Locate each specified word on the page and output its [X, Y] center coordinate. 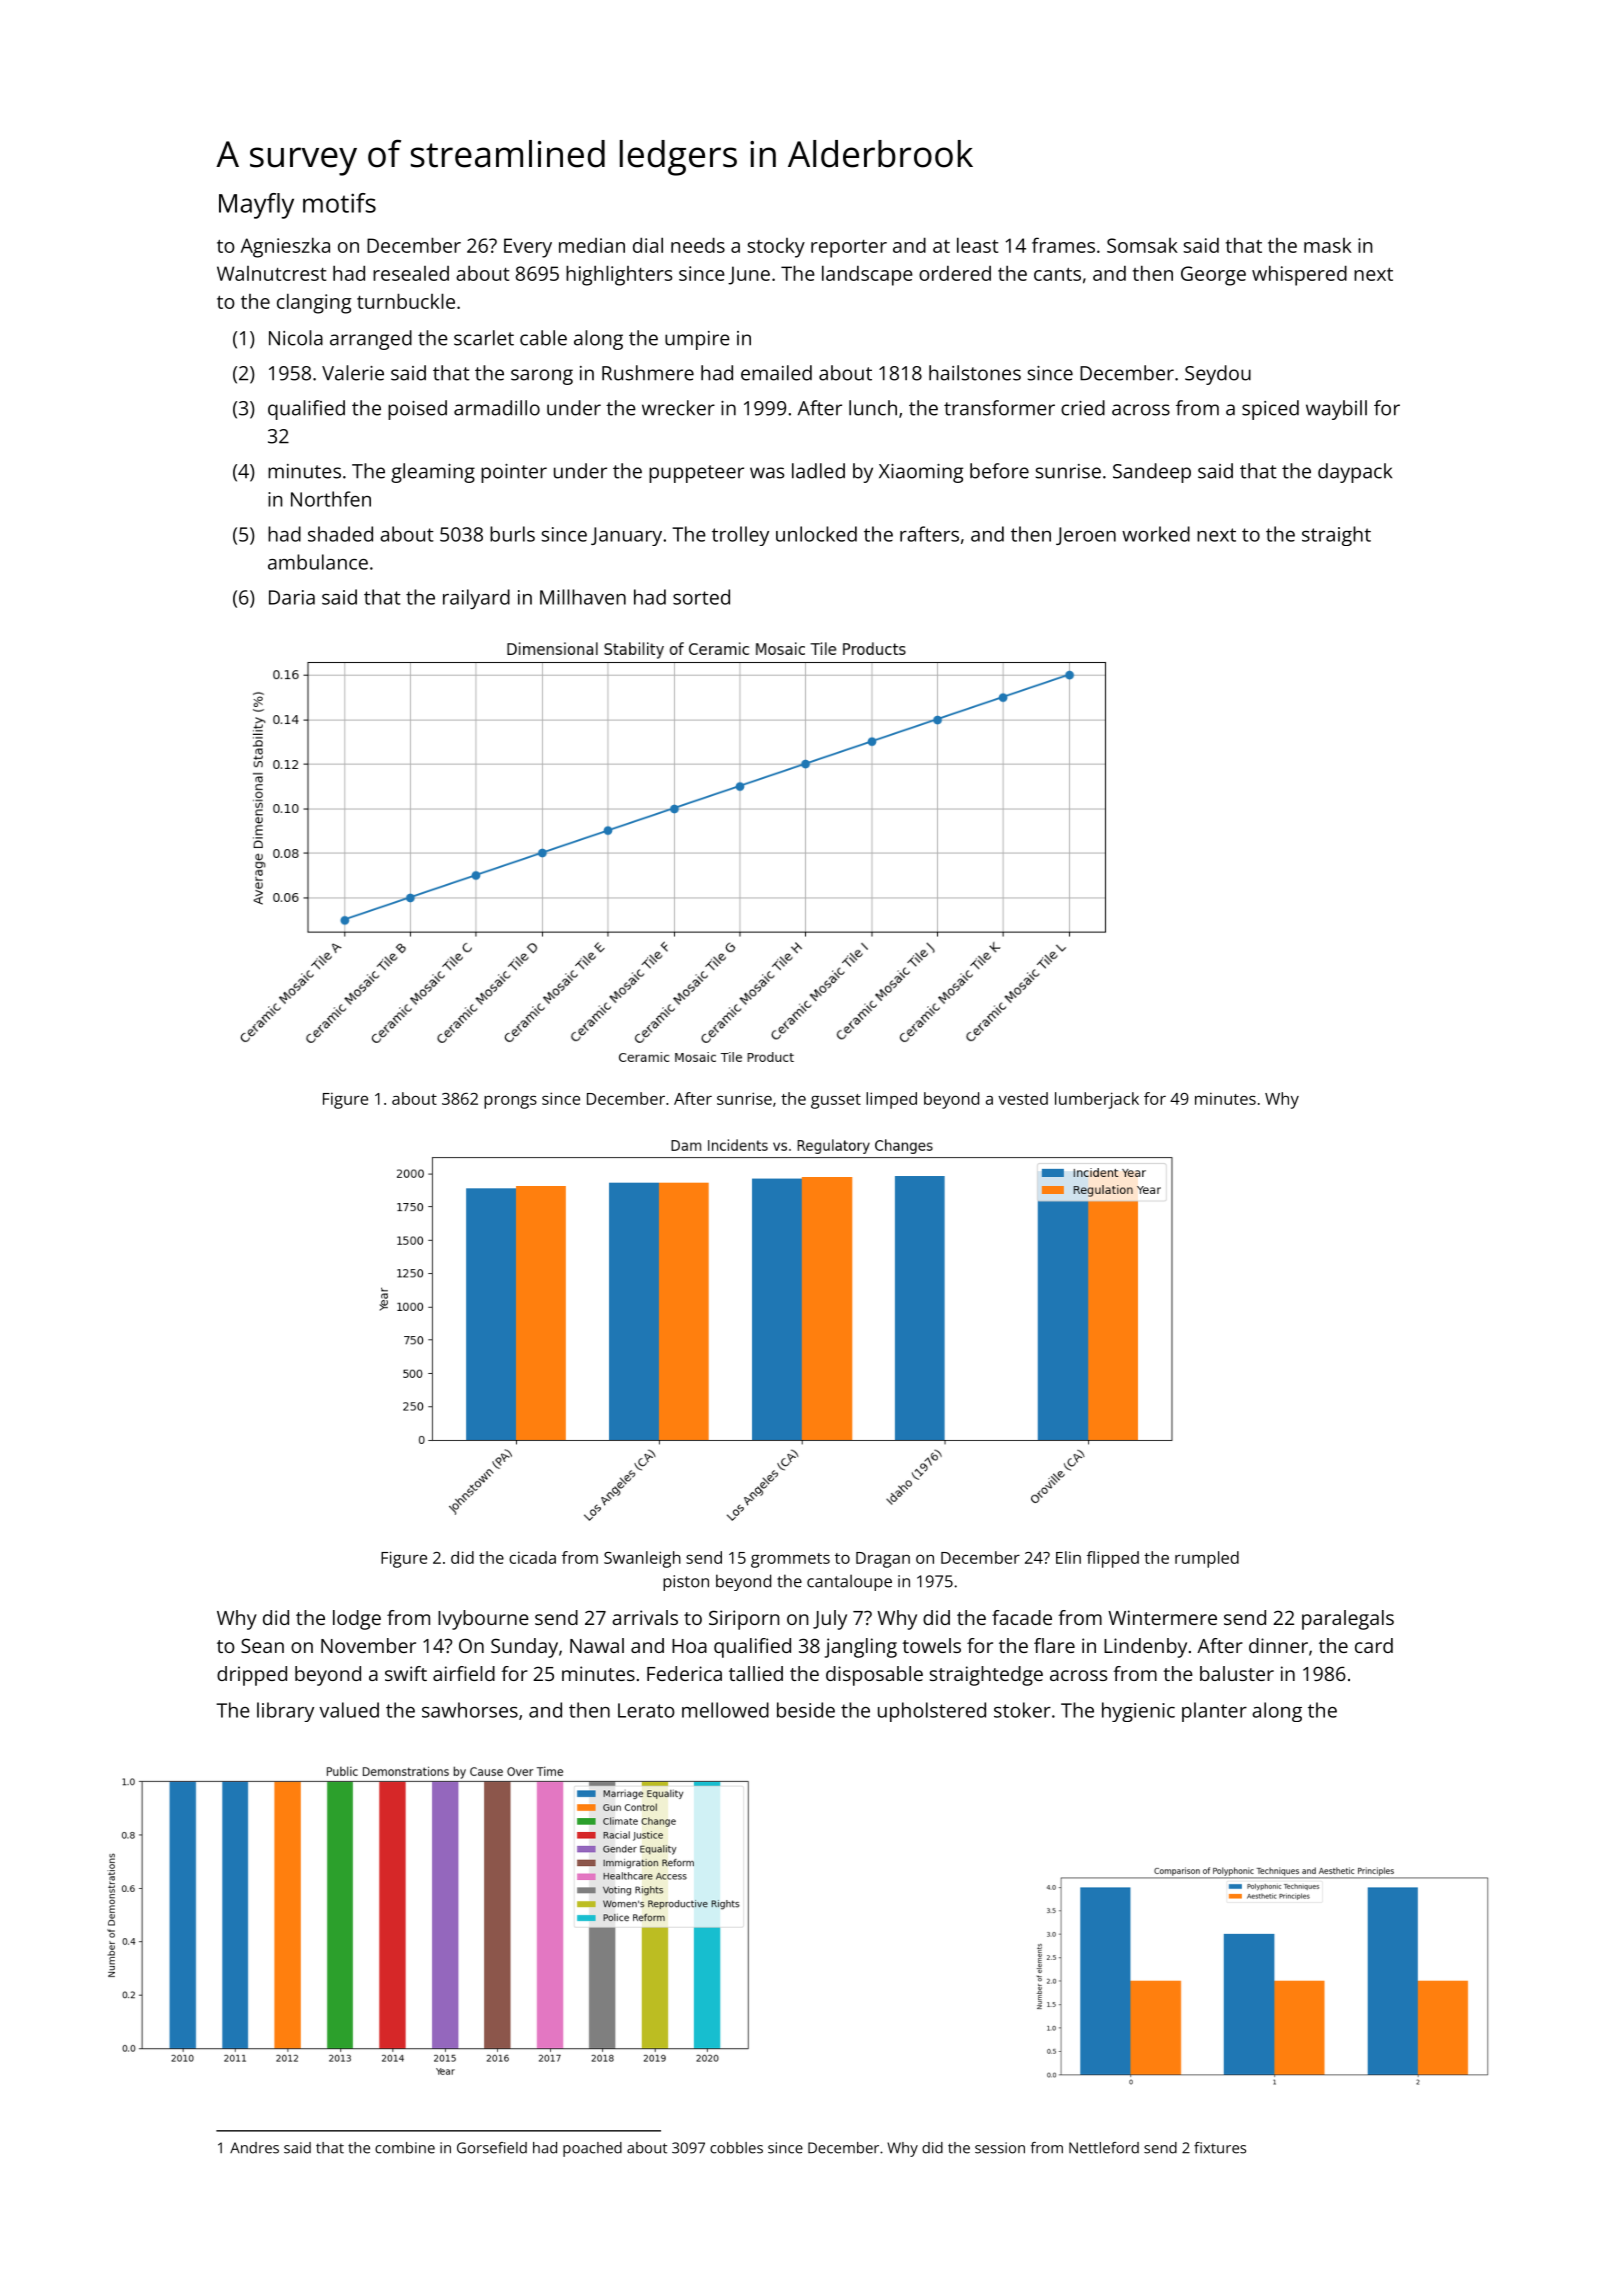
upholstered [932, 1712]
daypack [1355, 473]
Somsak [1142, 245]
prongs [510, 1102]
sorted [701, 597]
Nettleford [1104, 2148]
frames [1063, 245]
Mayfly [256, 206]
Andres [254, 2148]
